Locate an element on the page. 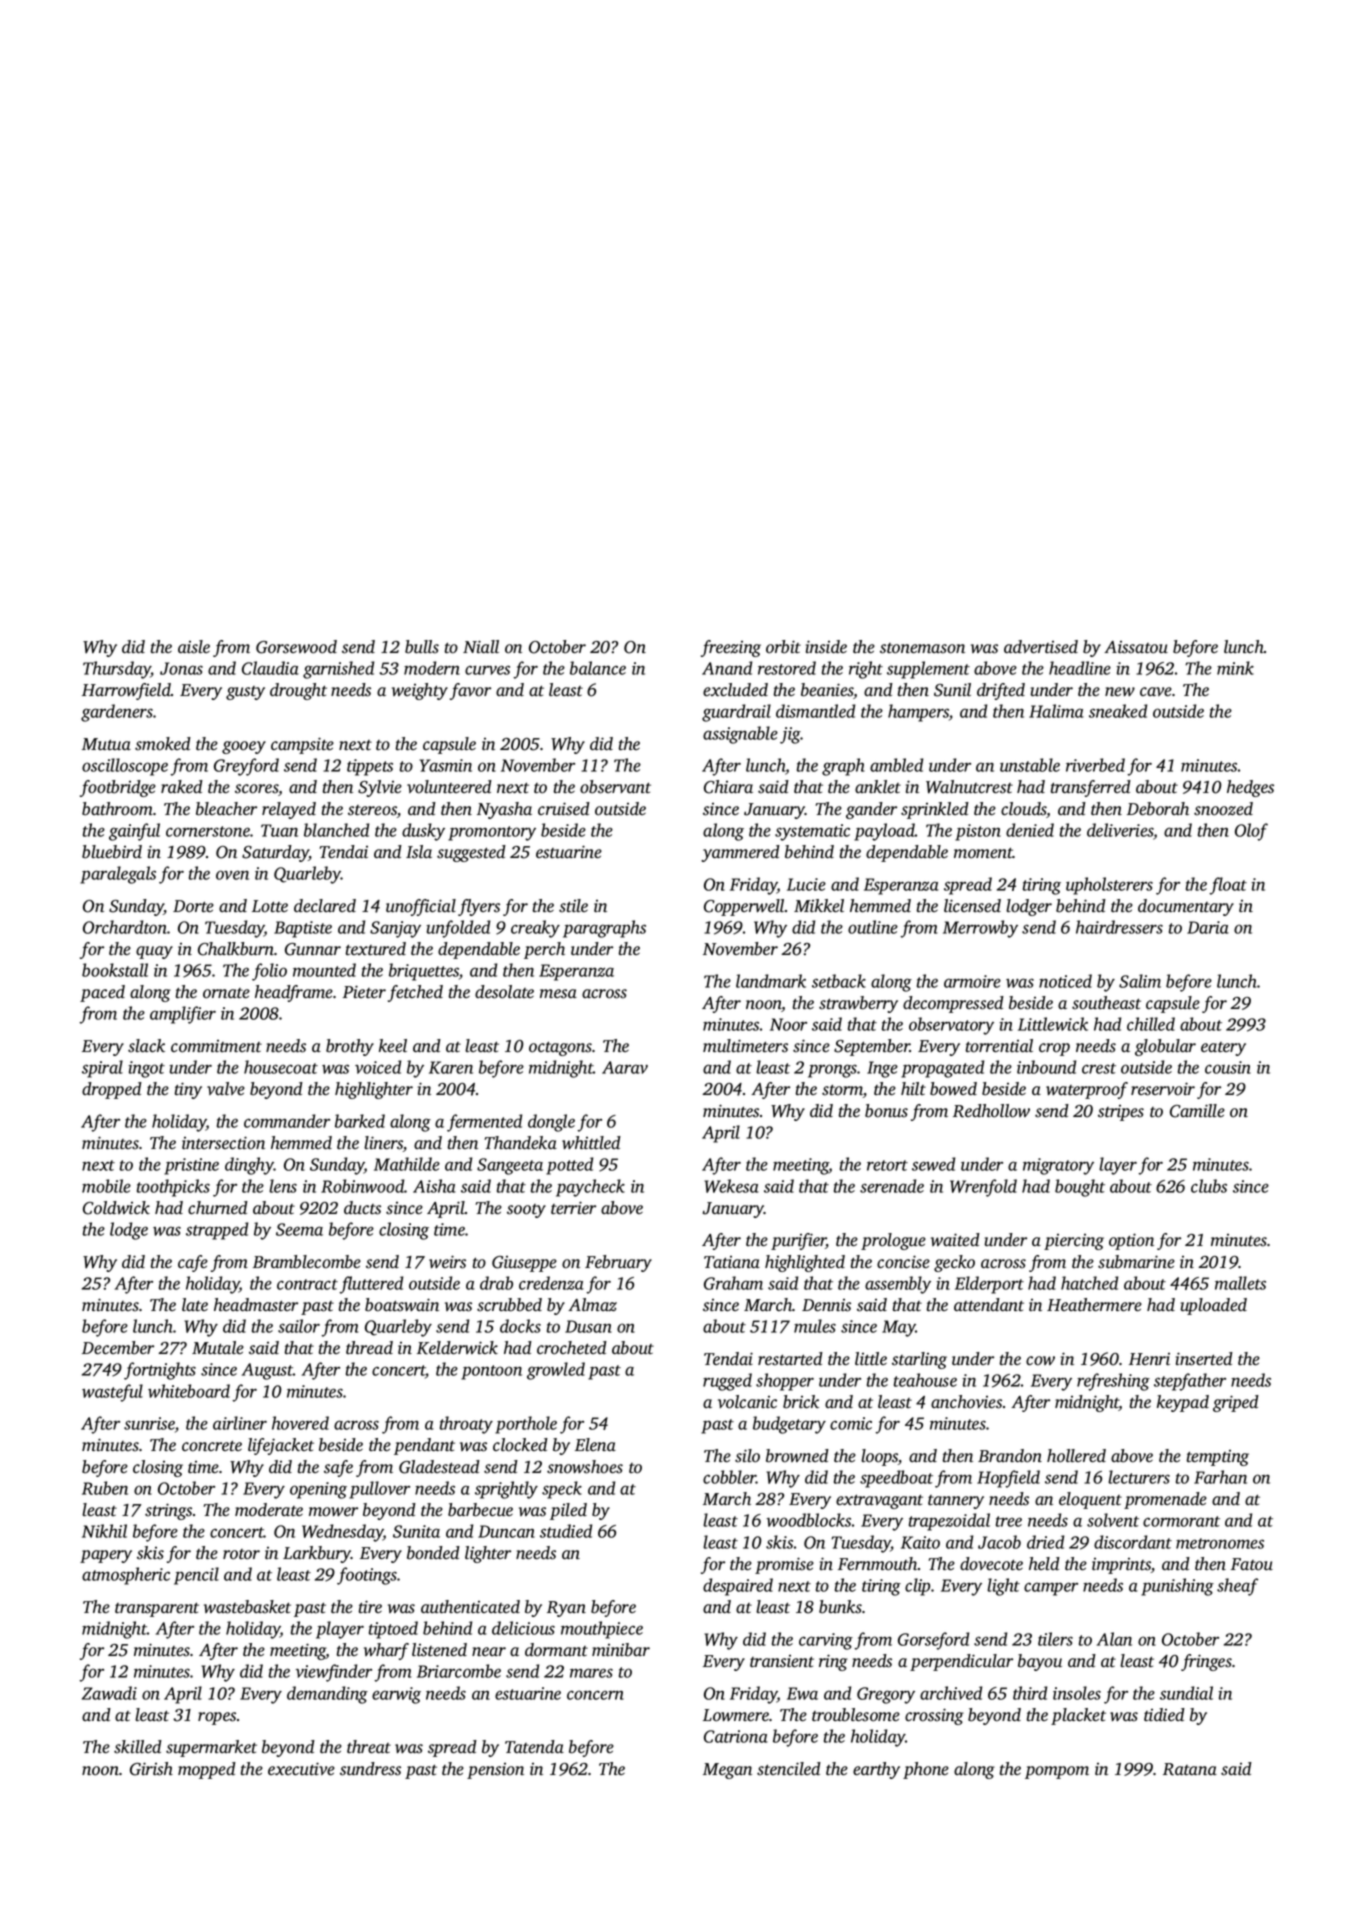  wastebasket is located at coordinates (247, 1607).
